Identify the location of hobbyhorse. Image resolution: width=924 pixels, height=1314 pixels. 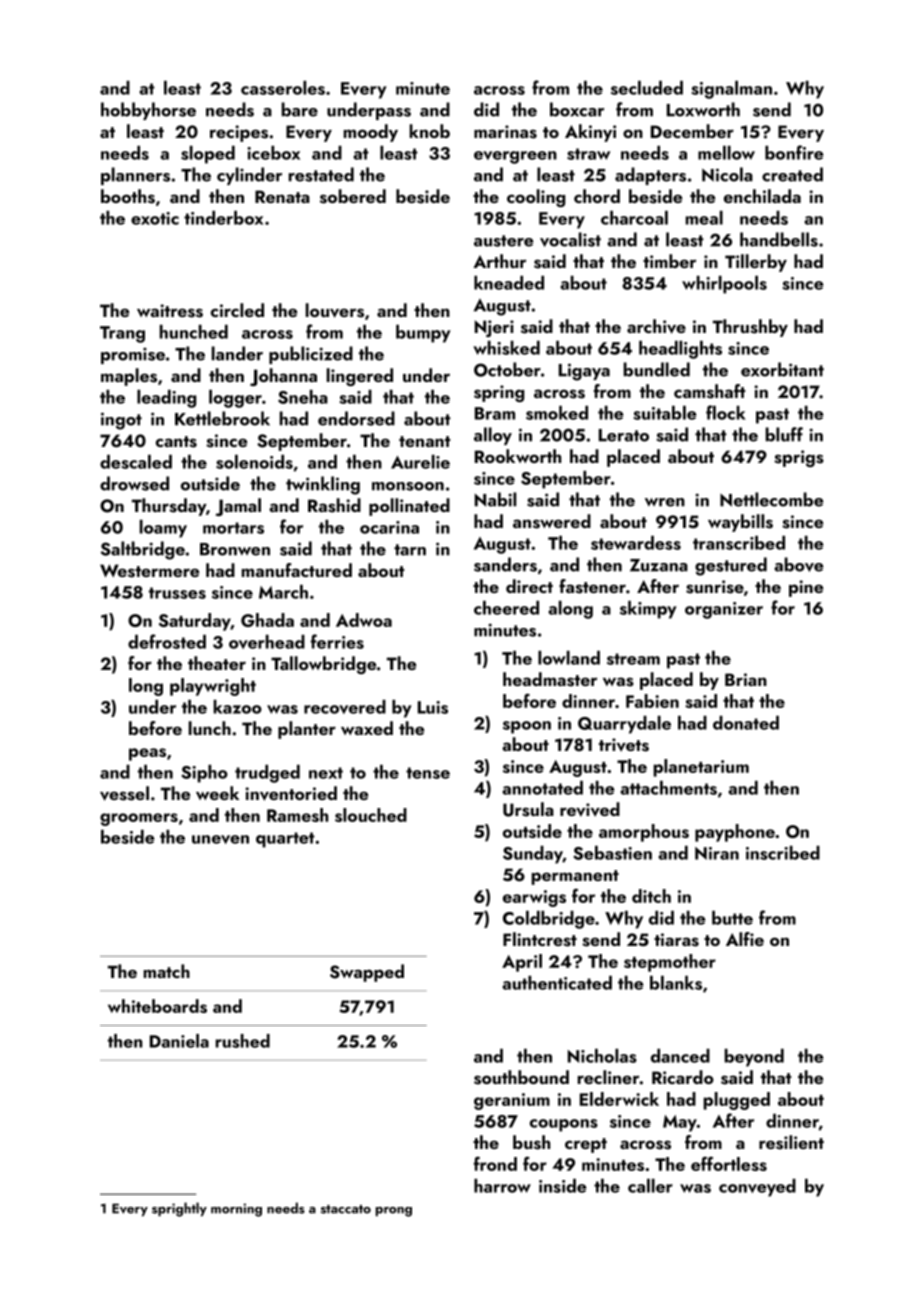
(148, 111).
